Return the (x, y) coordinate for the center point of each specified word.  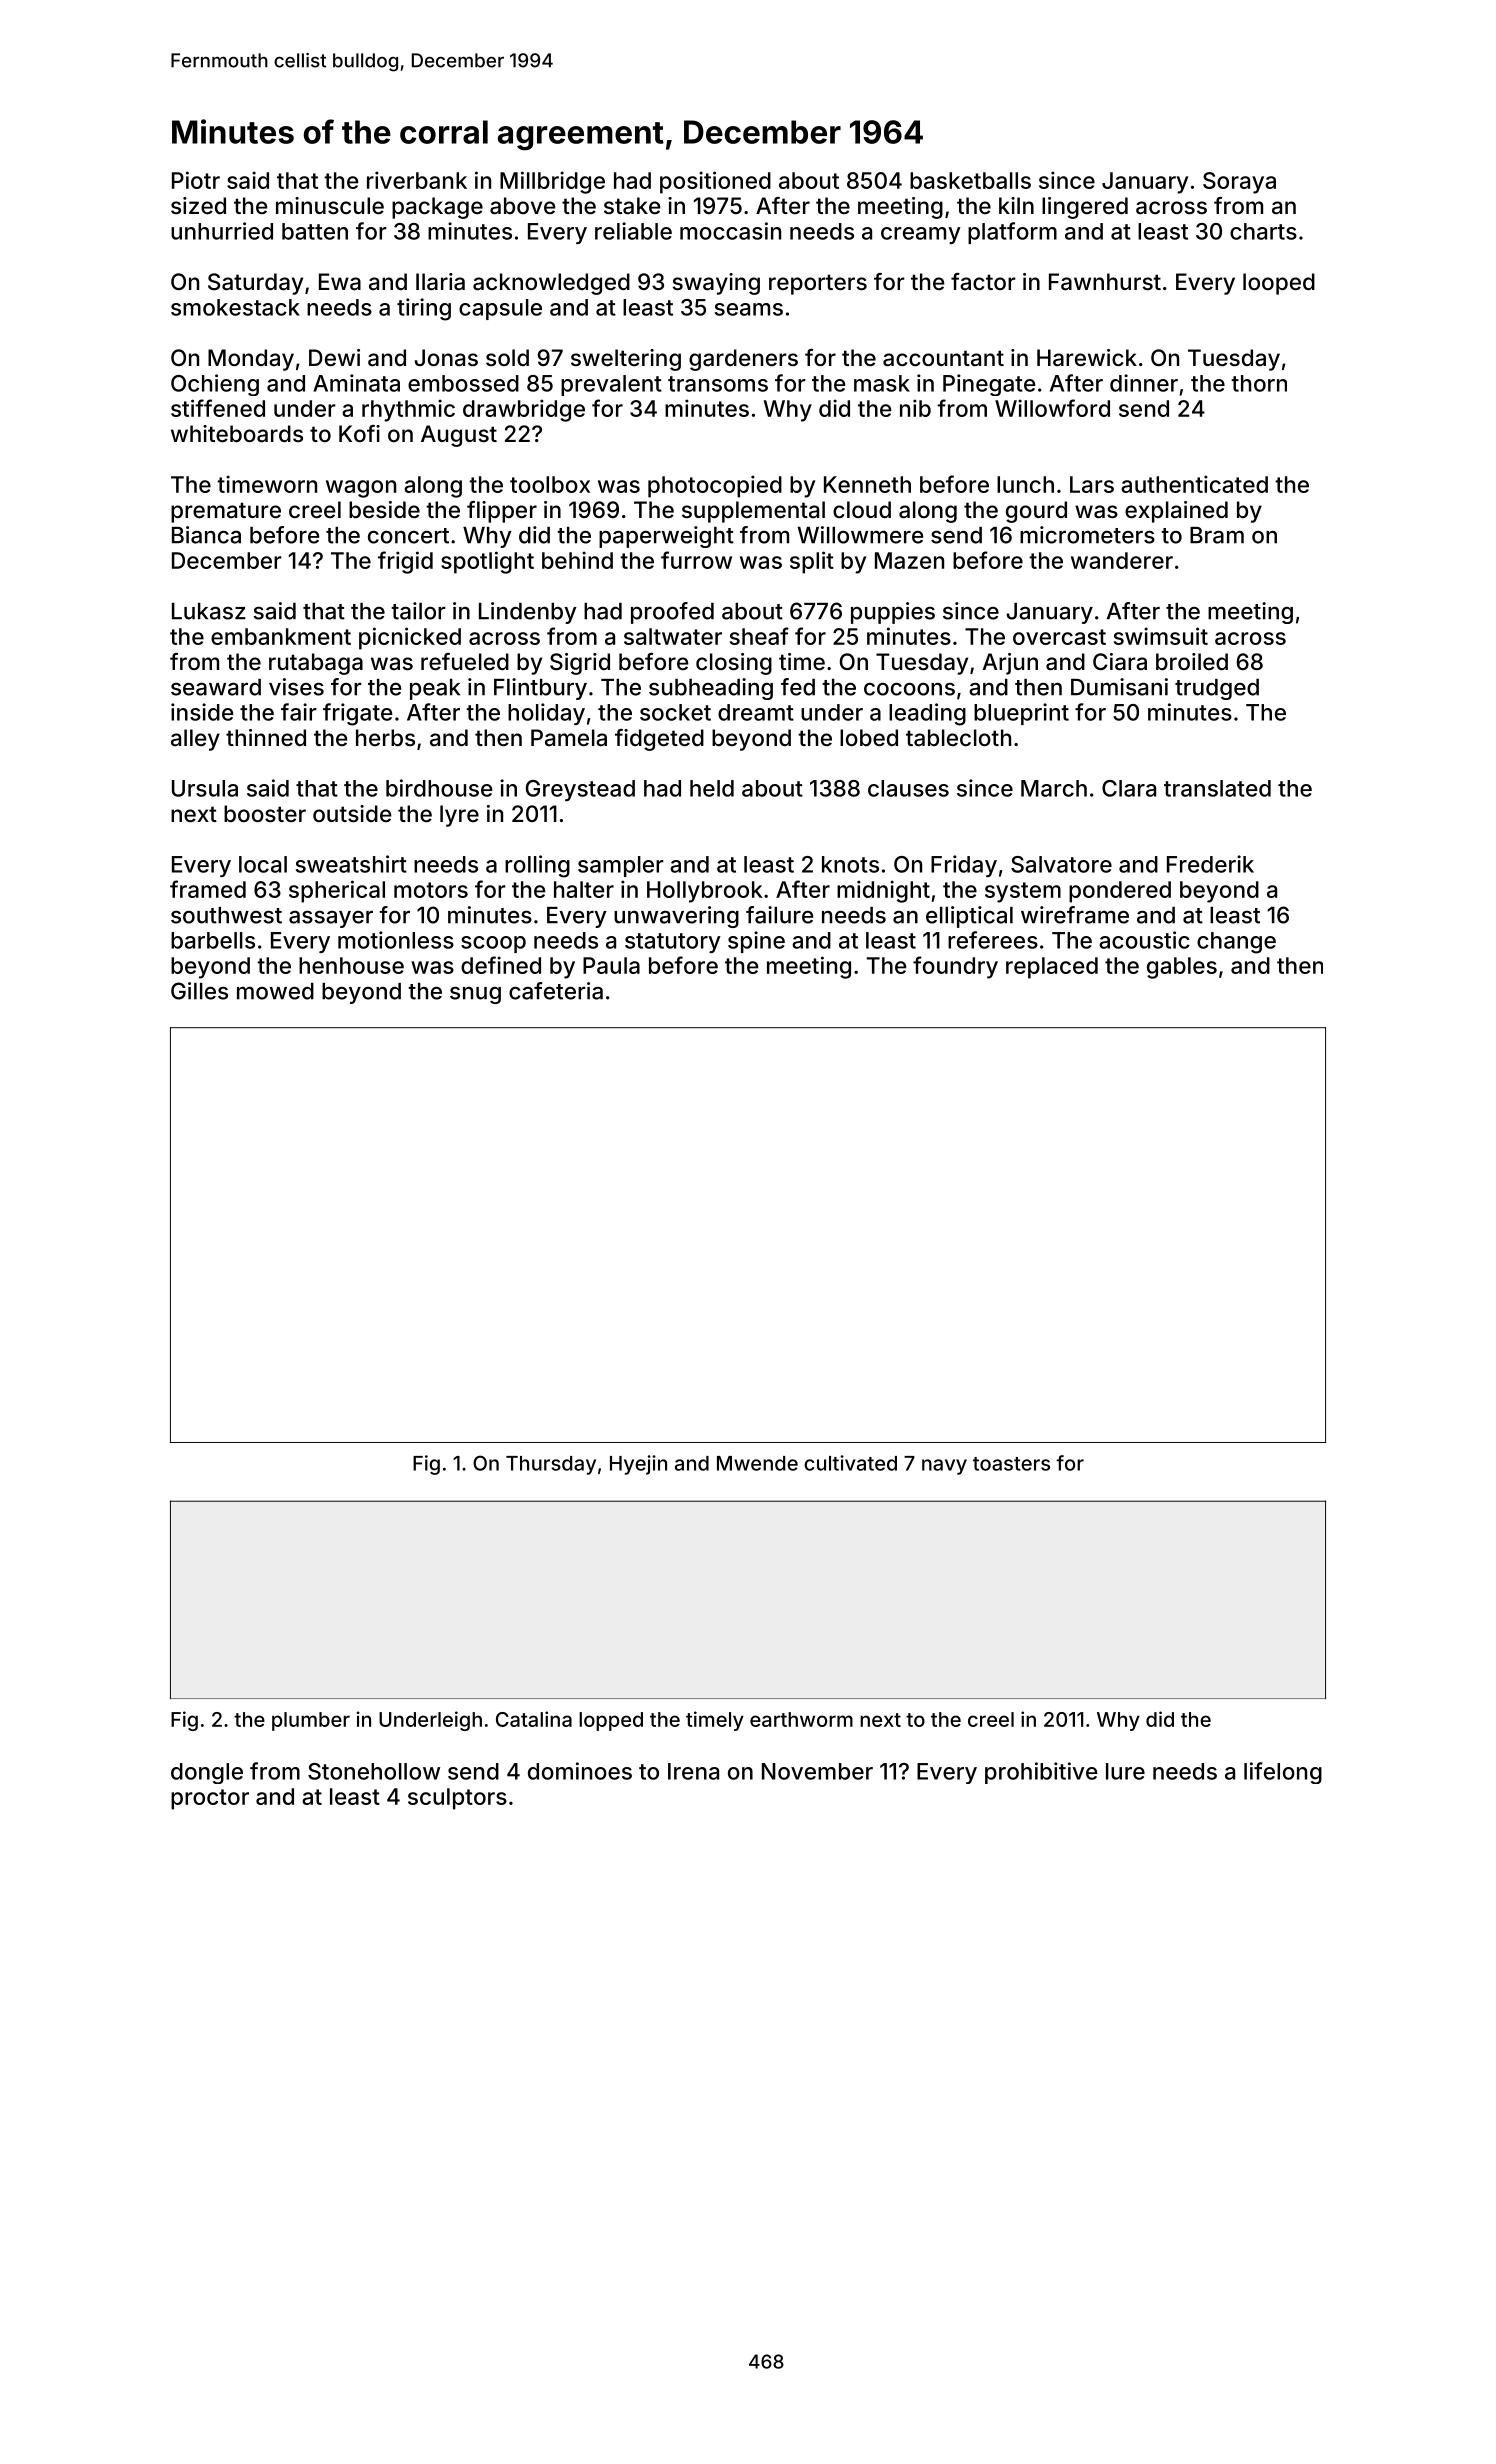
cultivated (850, 1463)
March (1054, 788)
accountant (943, 358)
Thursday (551, 1465)
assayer (331, 919)
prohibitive (1041, 1773)
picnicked (410, 638)
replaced (1052, 968)
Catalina (534, 1719)
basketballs (970, 180)
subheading (711, 689)
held (712, 788)
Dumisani (1119, 687)
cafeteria (556, 991)
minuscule (330, 205)
